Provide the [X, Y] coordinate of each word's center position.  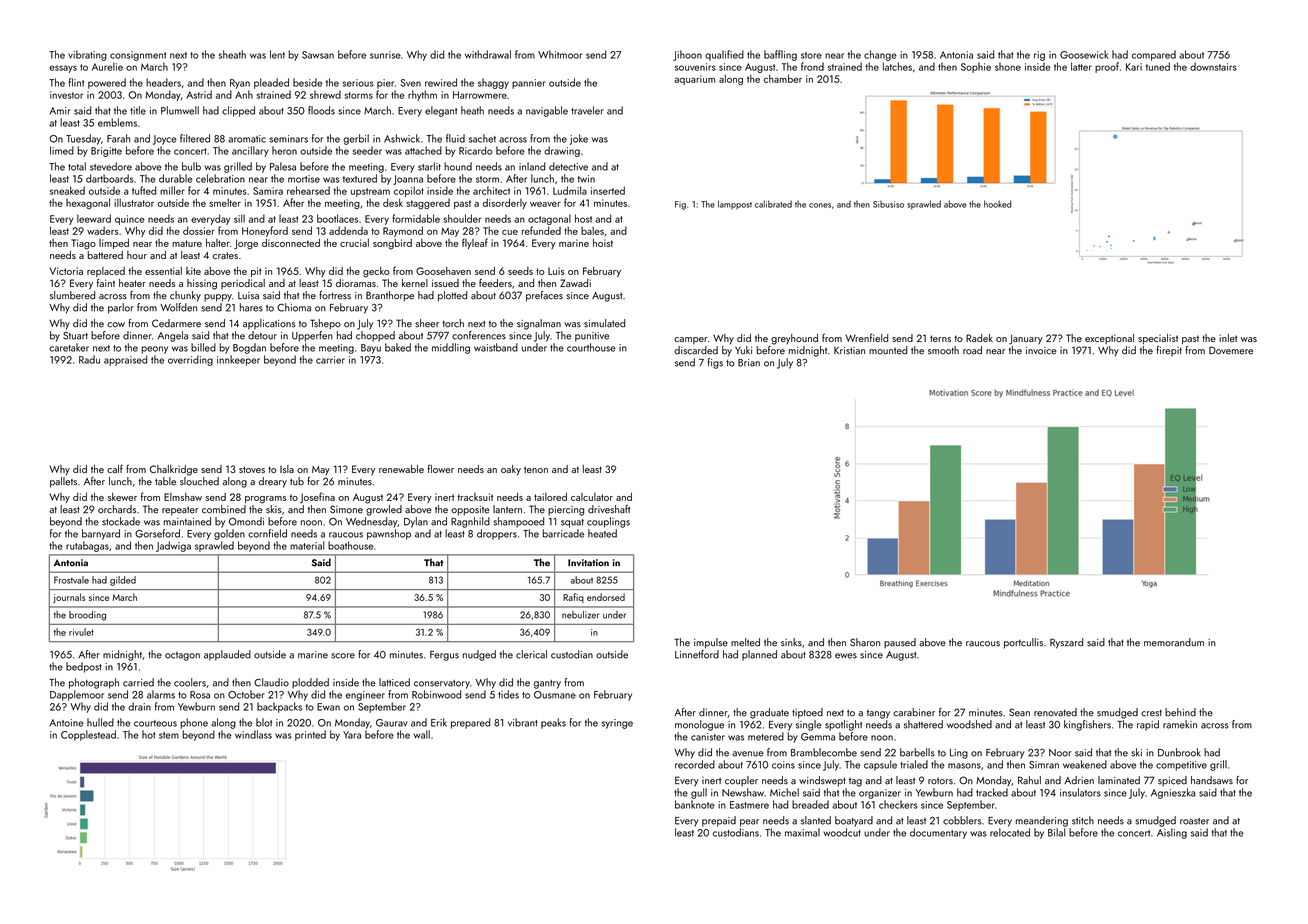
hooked [998, 204]
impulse [711, 643]
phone [194, 723]
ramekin [1180, 724]
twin [586, 179]
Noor [1060, 753]
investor [66, 95]
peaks [553, 723]
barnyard [101, 534]
